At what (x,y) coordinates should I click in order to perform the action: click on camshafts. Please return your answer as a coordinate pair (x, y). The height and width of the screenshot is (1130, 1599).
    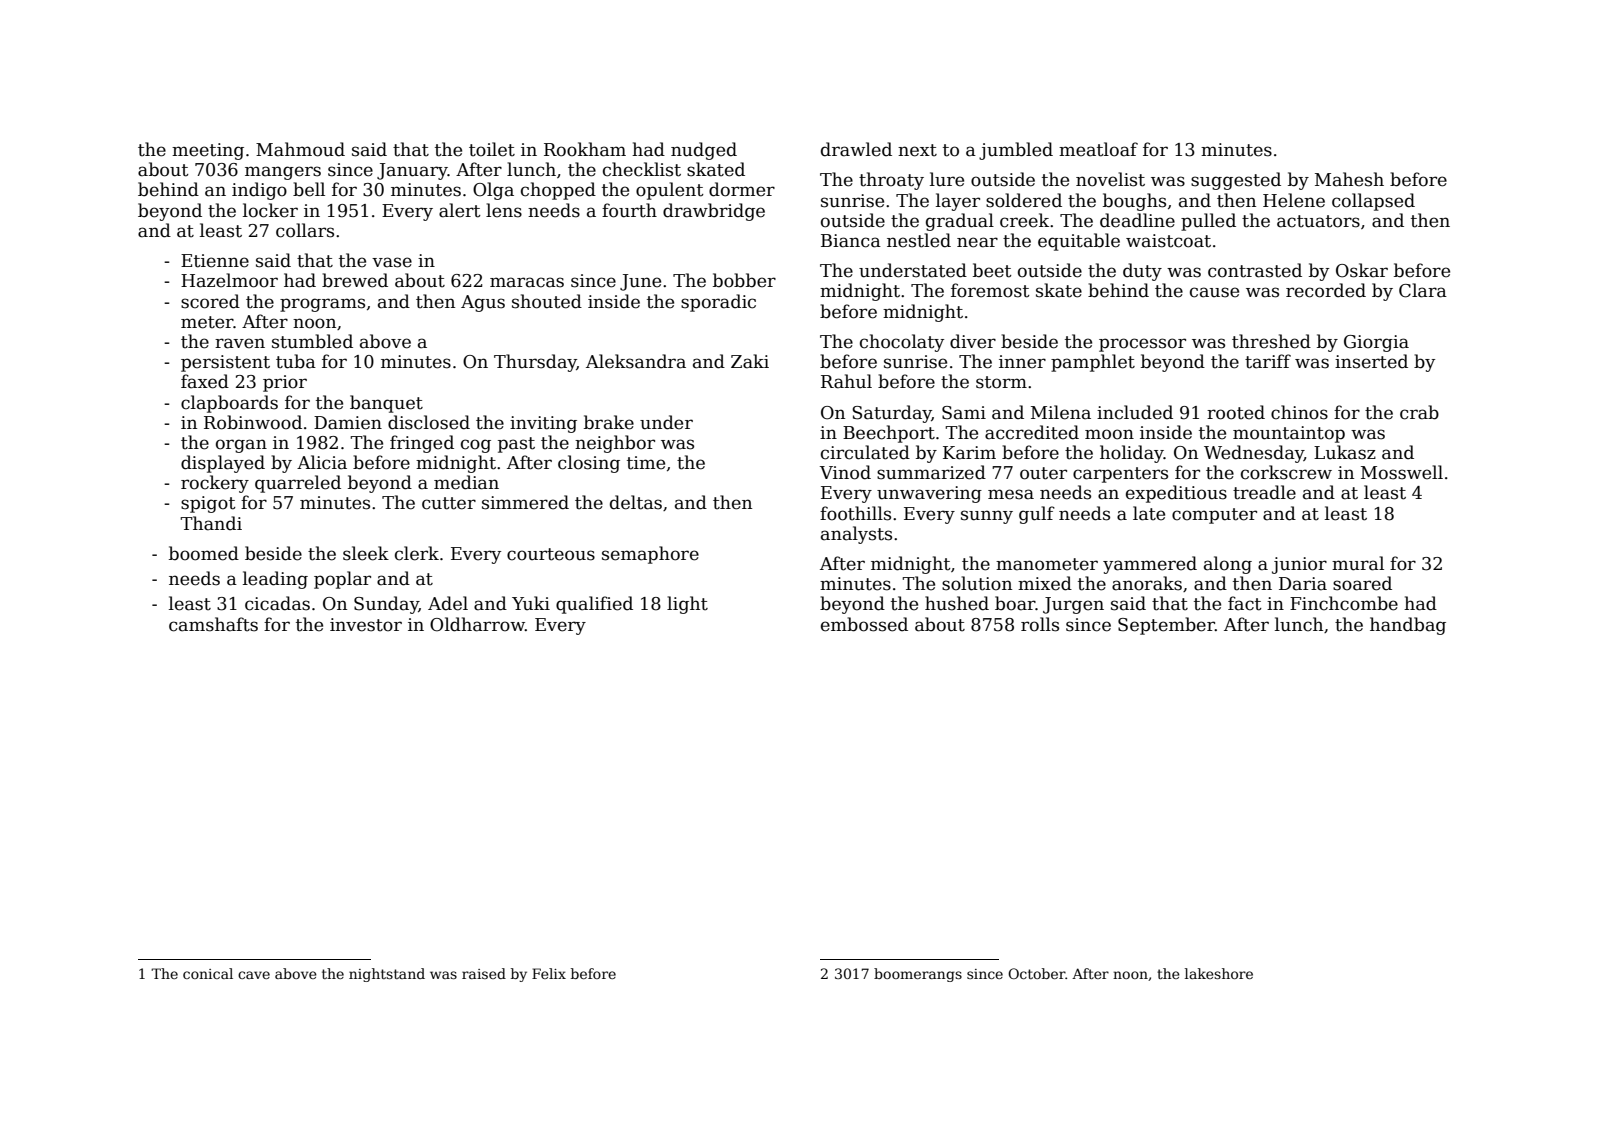
    Looking at the image, I should click on (213, 624).
